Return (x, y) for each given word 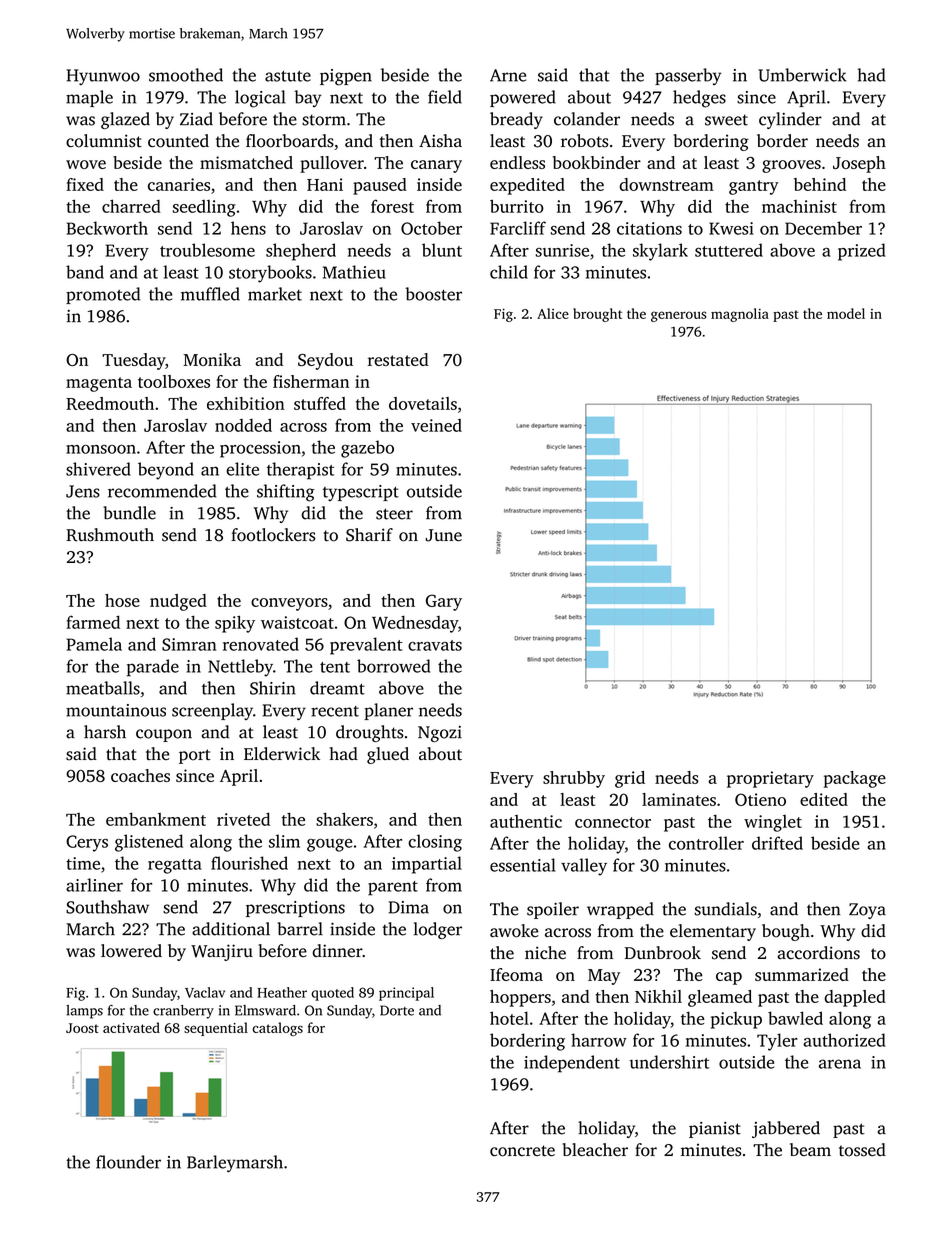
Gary (444, 602)
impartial (427, 865)
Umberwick (802, 75)
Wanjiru (222, 952)
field (445, 97)
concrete (522, 1151)
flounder (128, 1162)
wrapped (620, 910)
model (846, 313)
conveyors (289, 604)
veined (436, 425)
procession (260, 449)
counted (178, 141)
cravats (435, 645)
